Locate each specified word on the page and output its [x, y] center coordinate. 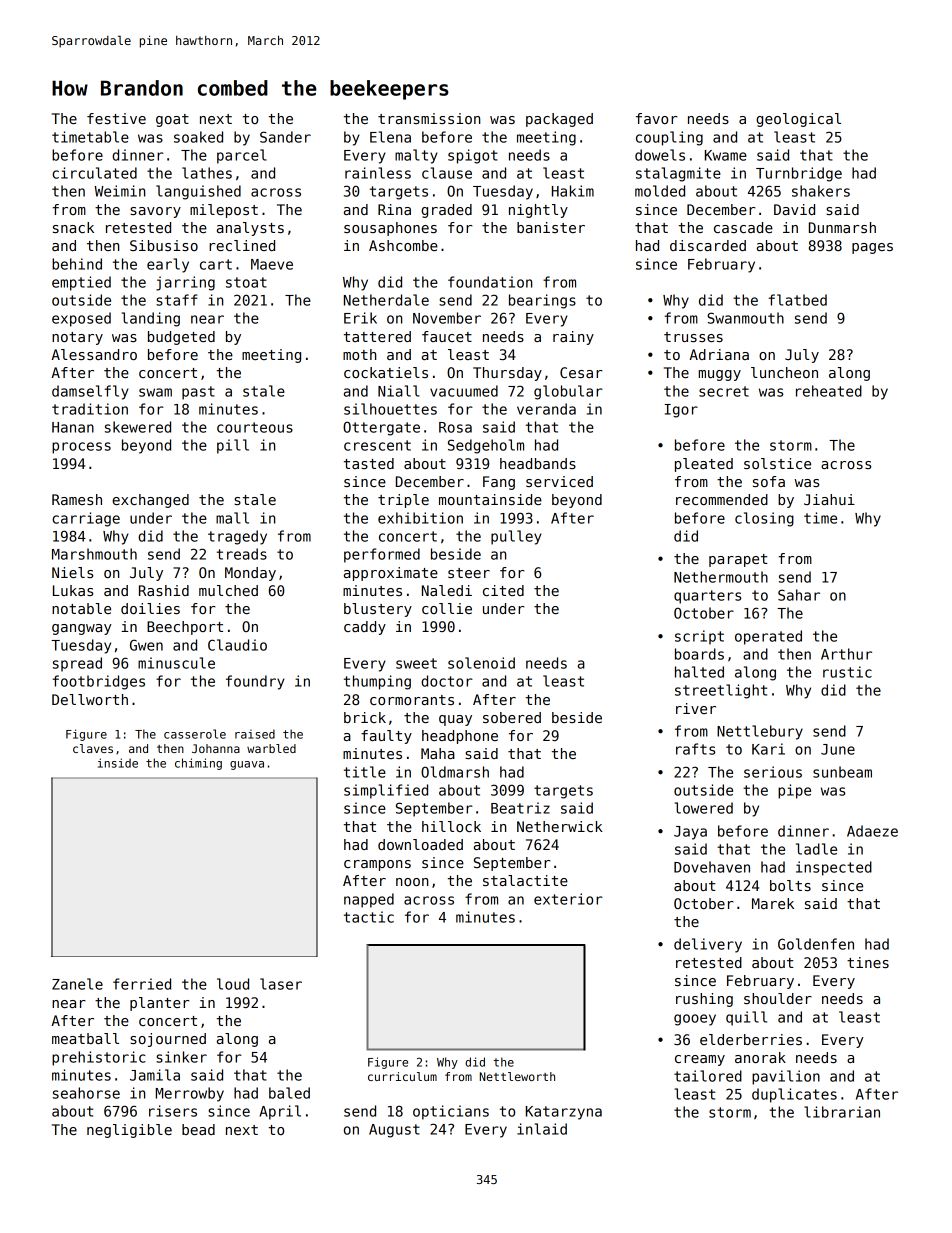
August [394, 1131]
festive [116, 118]
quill [746, 1018]
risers [173, 1111]
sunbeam [842, 772]
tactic [369, 917]
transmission [429, 118]
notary [77, 338]
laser [281, 984]
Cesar [581, 372]
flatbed [798, 300]
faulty [386, 737]
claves [93, 748]
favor [656, 118]
